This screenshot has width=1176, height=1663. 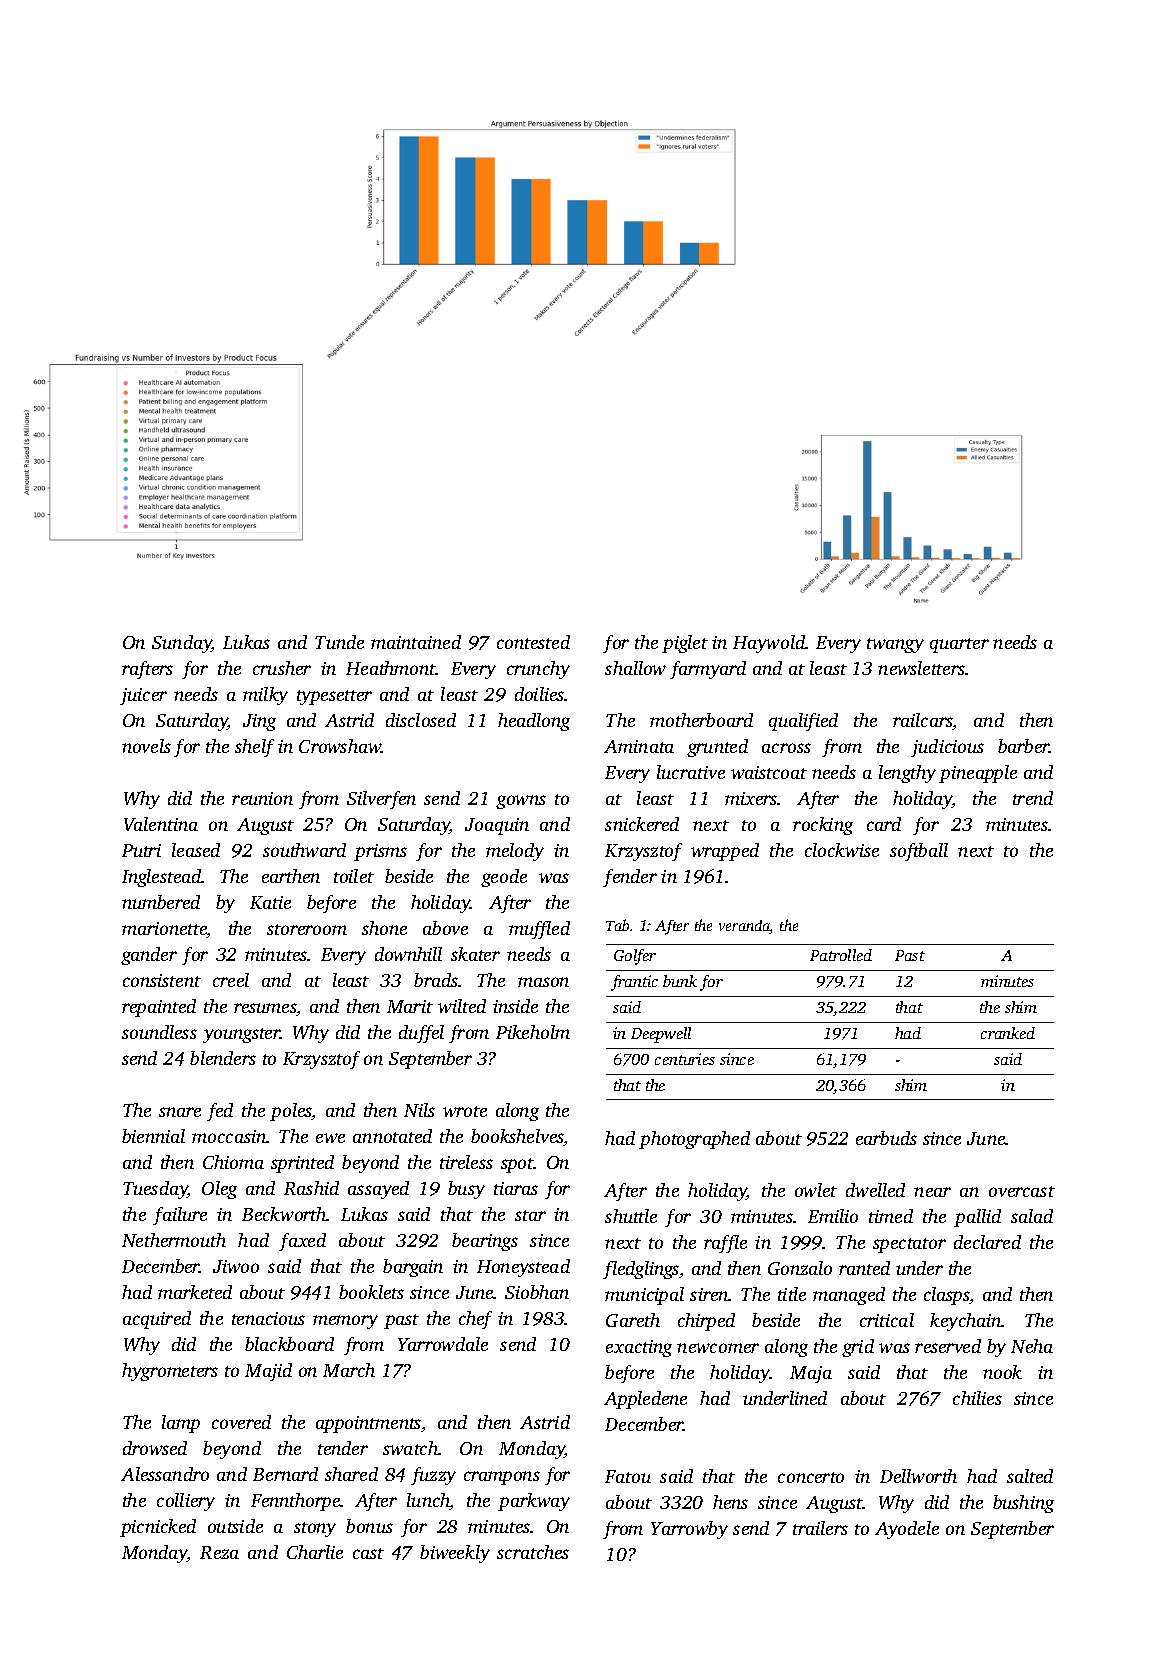 I want to click on Alessandro, so click(x=165, y=1474).
